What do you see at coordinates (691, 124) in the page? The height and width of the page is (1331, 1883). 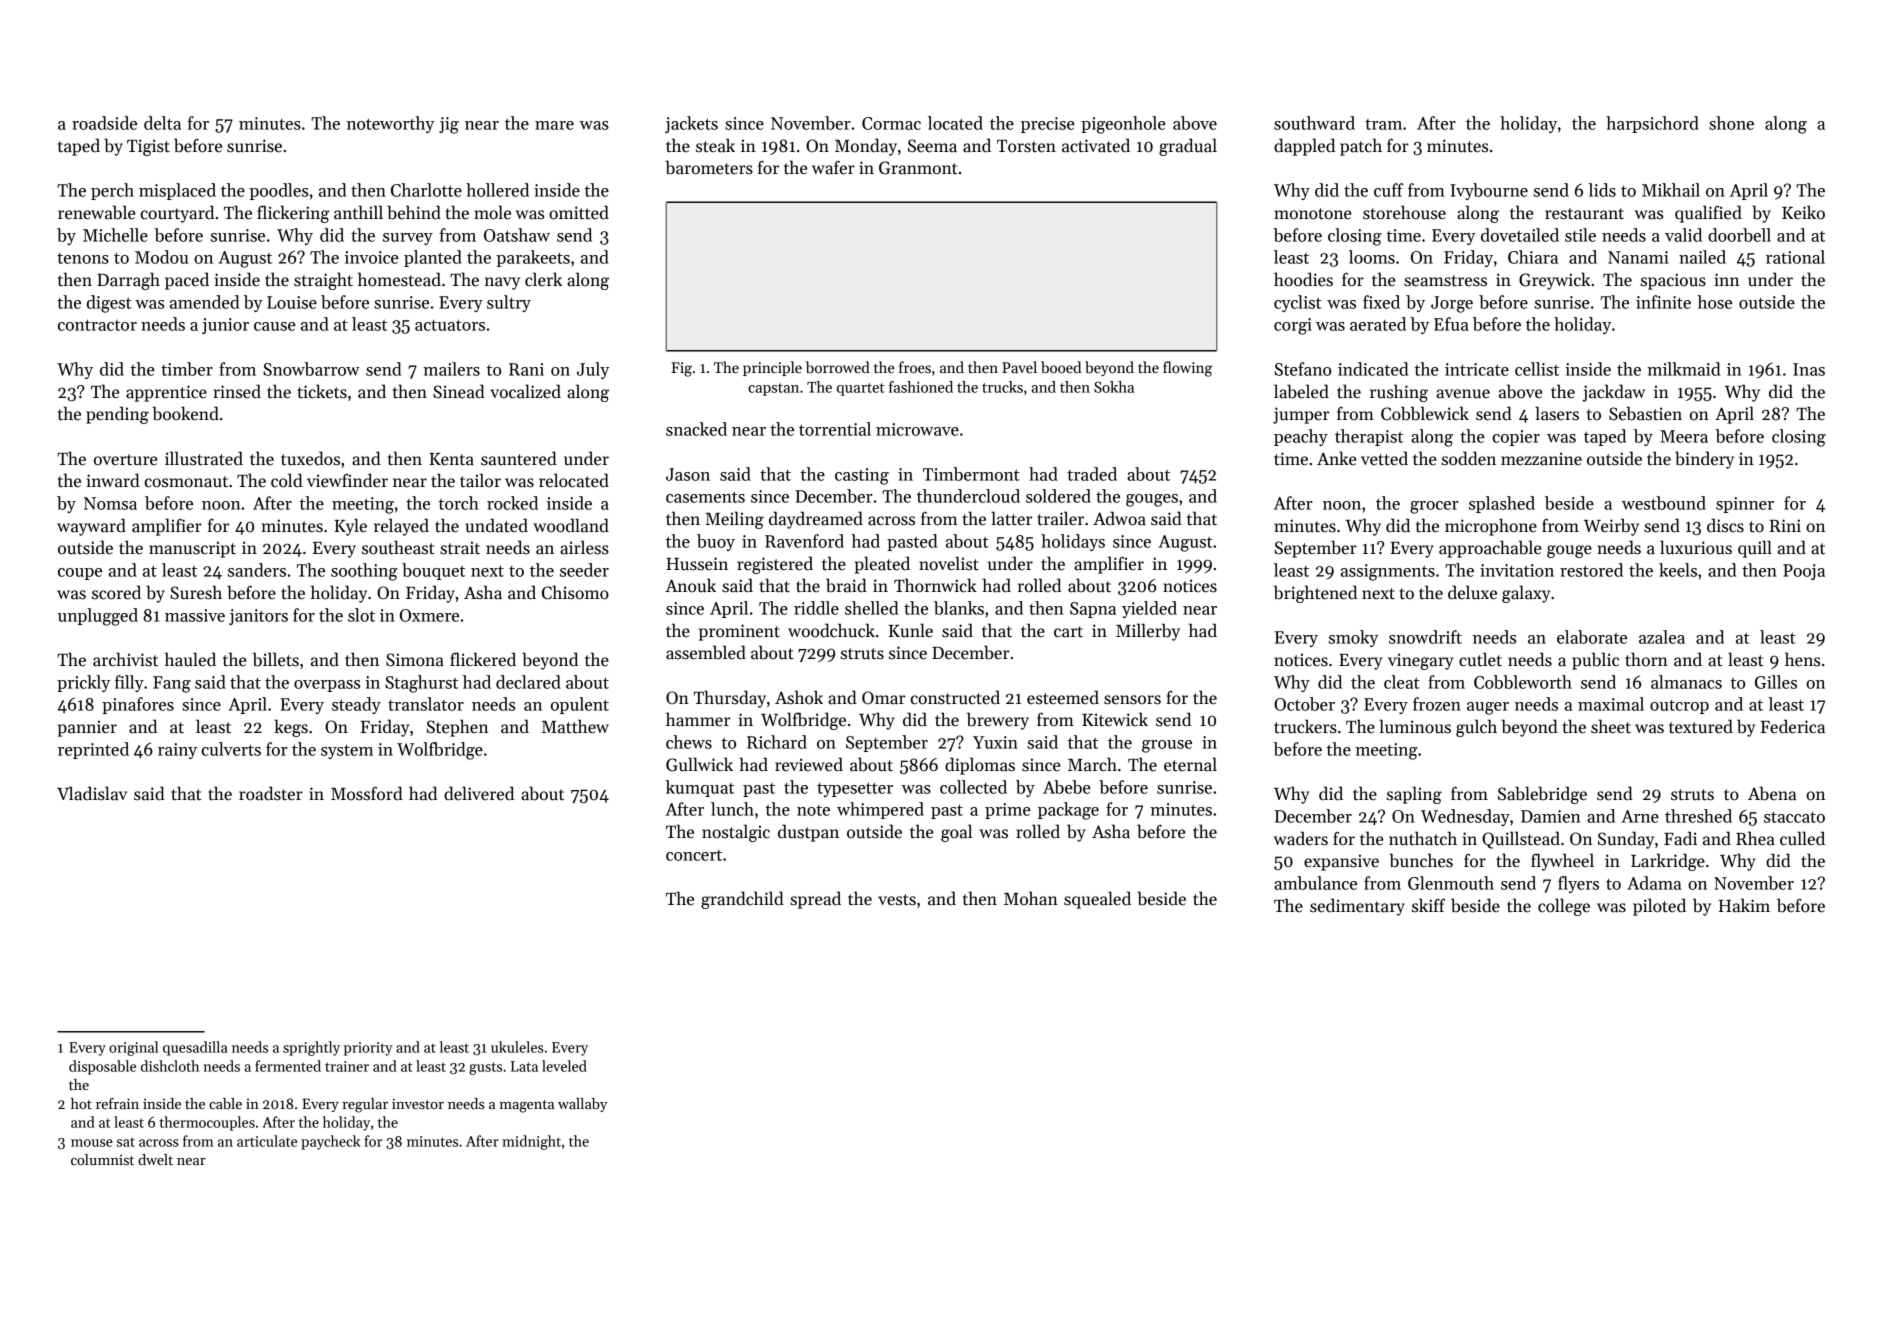 I see `jackets` at bounding box center [691, 124].
